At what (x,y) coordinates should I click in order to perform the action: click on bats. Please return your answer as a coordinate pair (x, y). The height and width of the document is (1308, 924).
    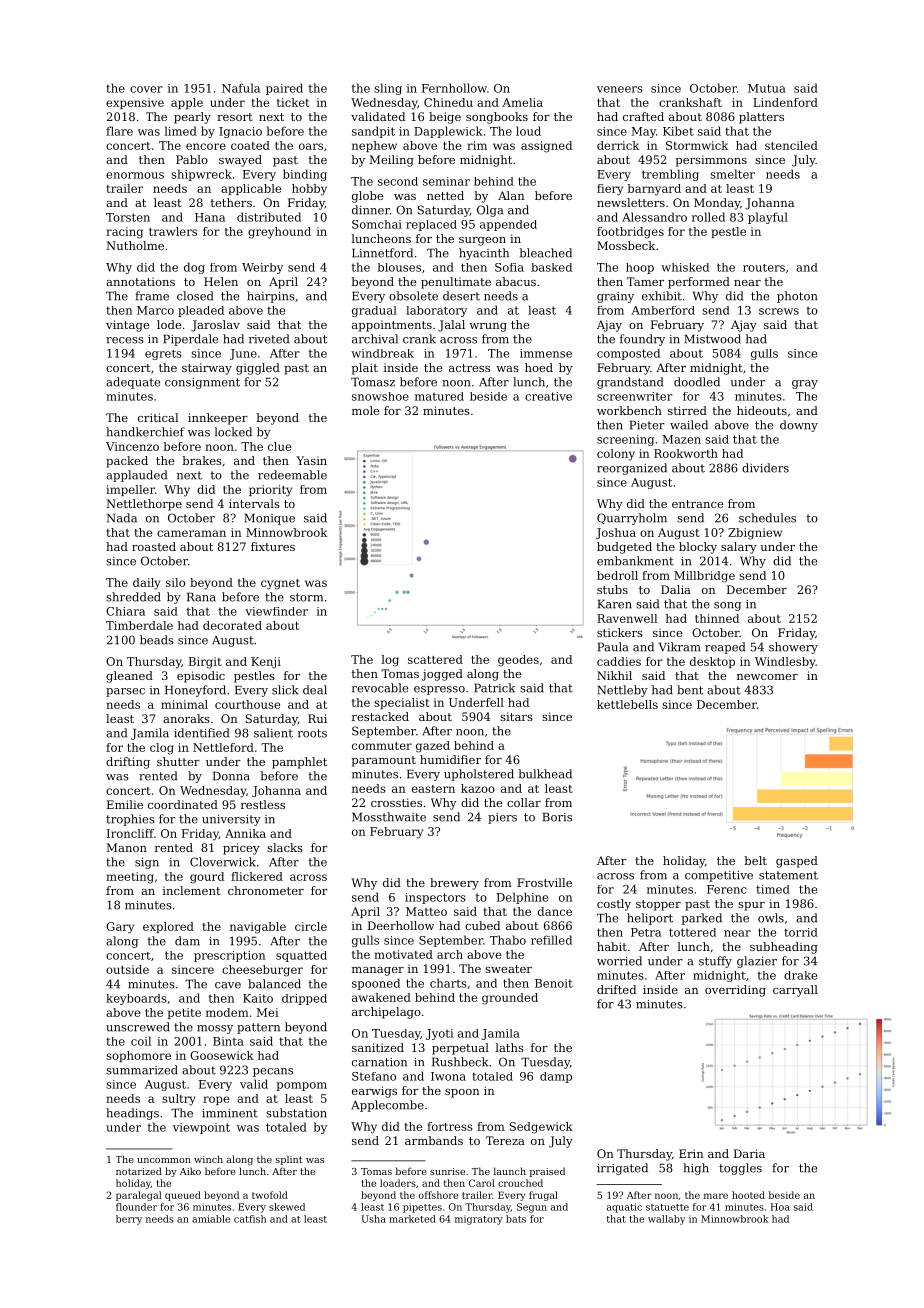
    Looking at the image, I should click on (516, 1219).
